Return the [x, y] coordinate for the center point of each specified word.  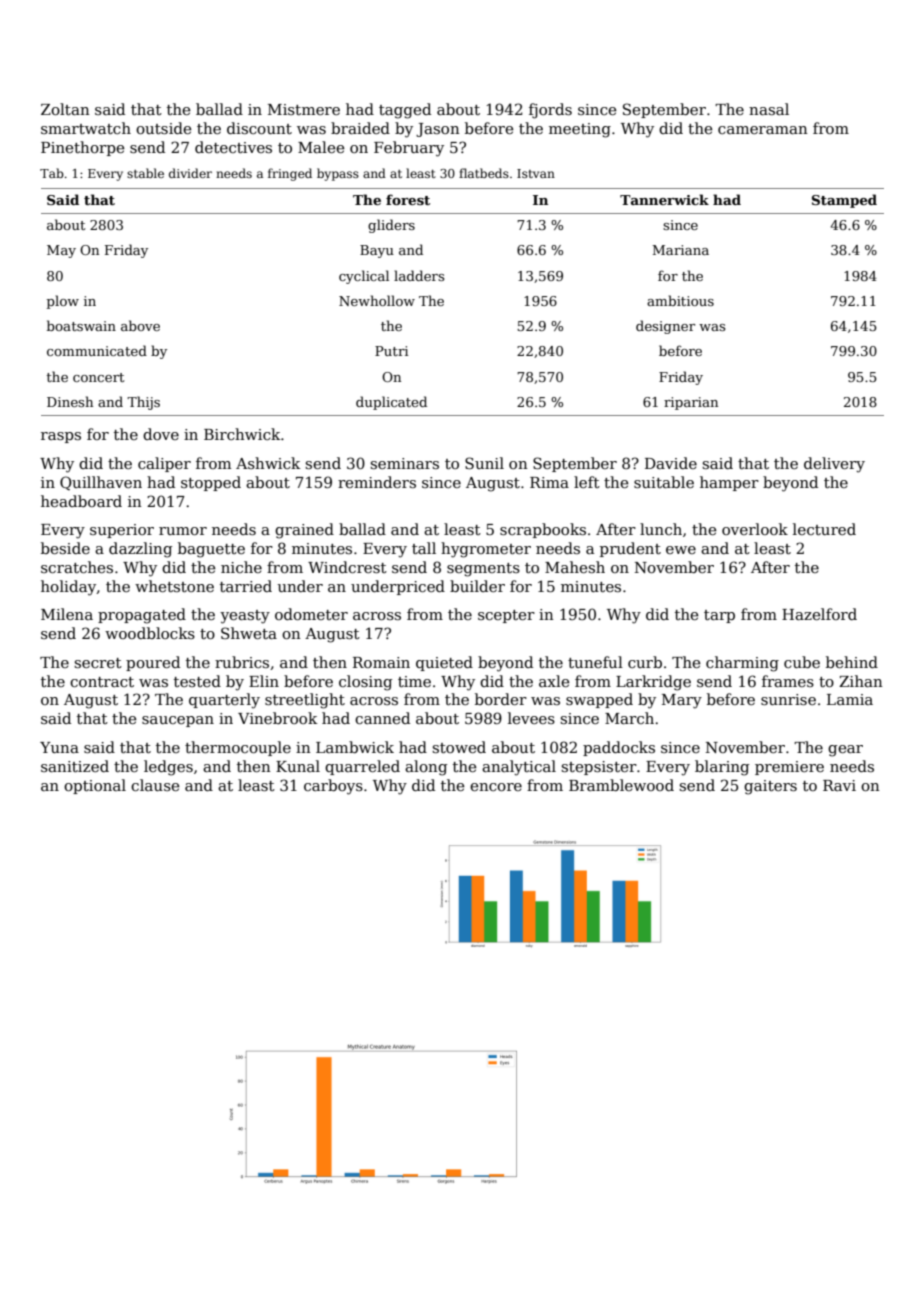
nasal [769, 109]
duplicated [391, 403]
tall [424, 548]
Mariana [681, 250]
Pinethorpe [82, 148]
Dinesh [70, 401]
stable [145, 173]
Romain [381, 662]
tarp [719, 616]
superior [122, 531]
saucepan [178, 721]
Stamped [844, 201]
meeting [580, 130]
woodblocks [150, 633]
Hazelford [819, 614]
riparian [691, 403]
